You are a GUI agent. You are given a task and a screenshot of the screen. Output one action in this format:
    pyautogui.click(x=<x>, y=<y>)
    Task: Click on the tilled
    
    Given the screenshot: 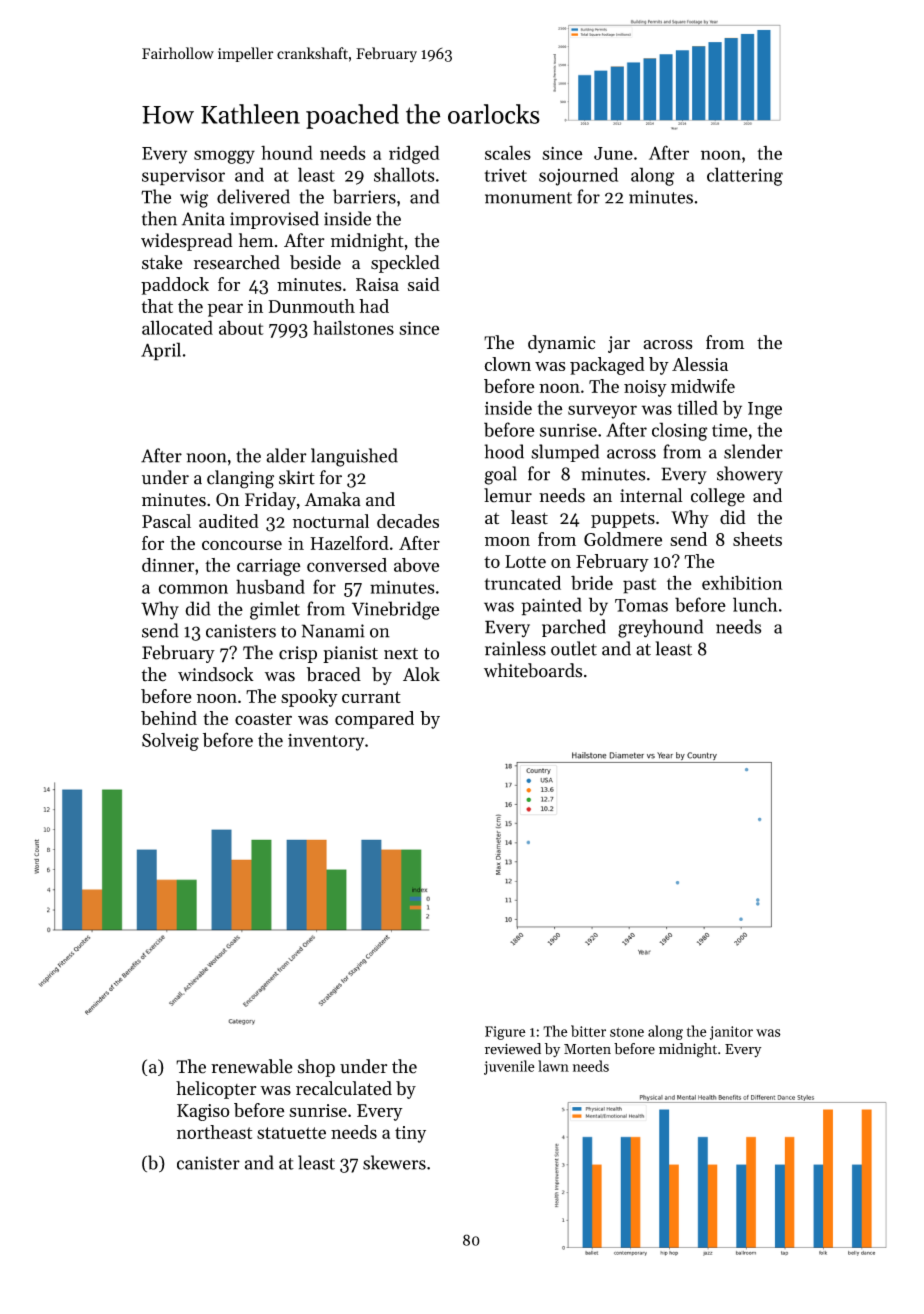 What is the action you would take?
    pyautogui.click(x=697, y=407)
